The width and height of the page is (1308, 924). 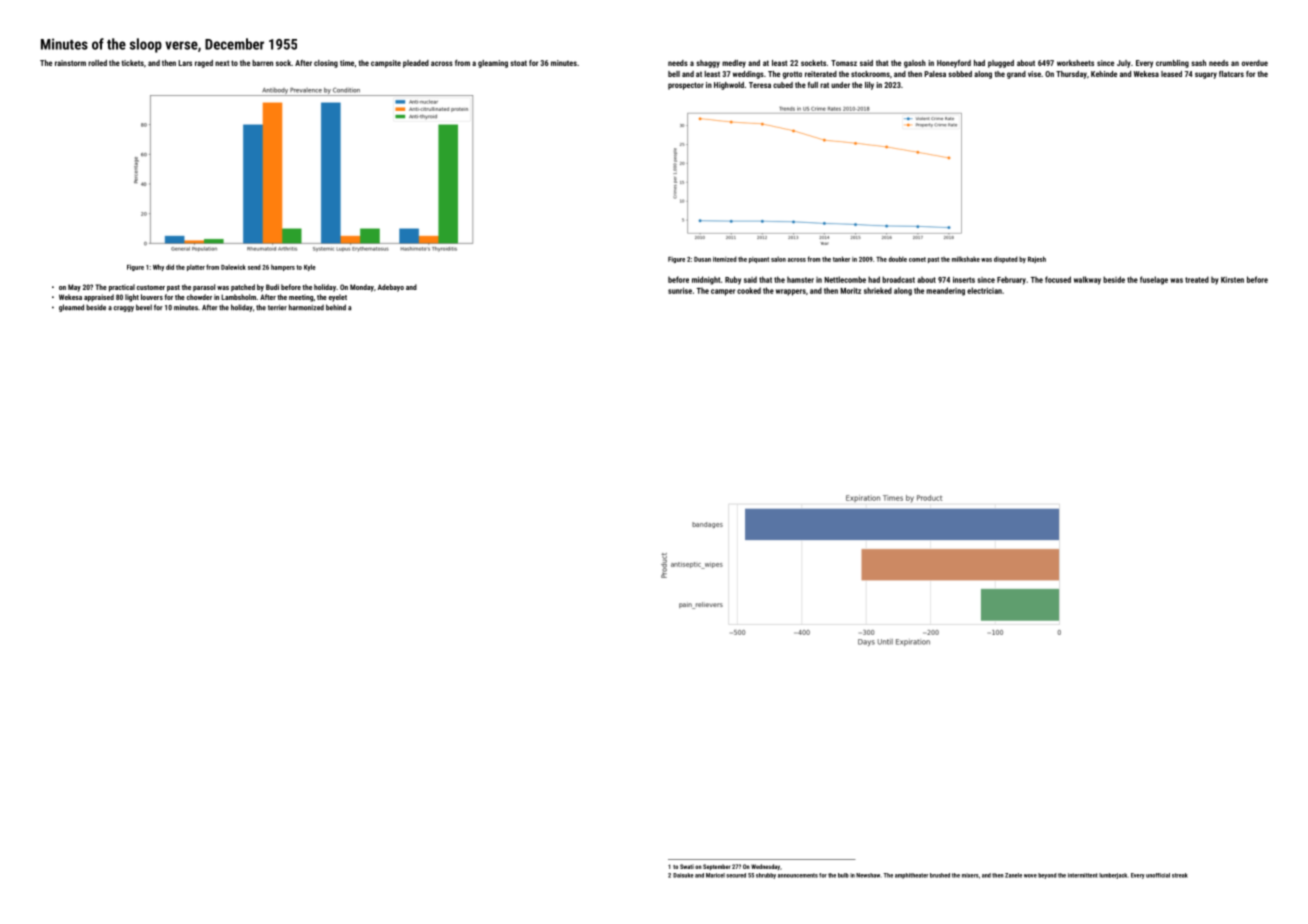 I want to click on sunrise, so click(x=680, y=290).
